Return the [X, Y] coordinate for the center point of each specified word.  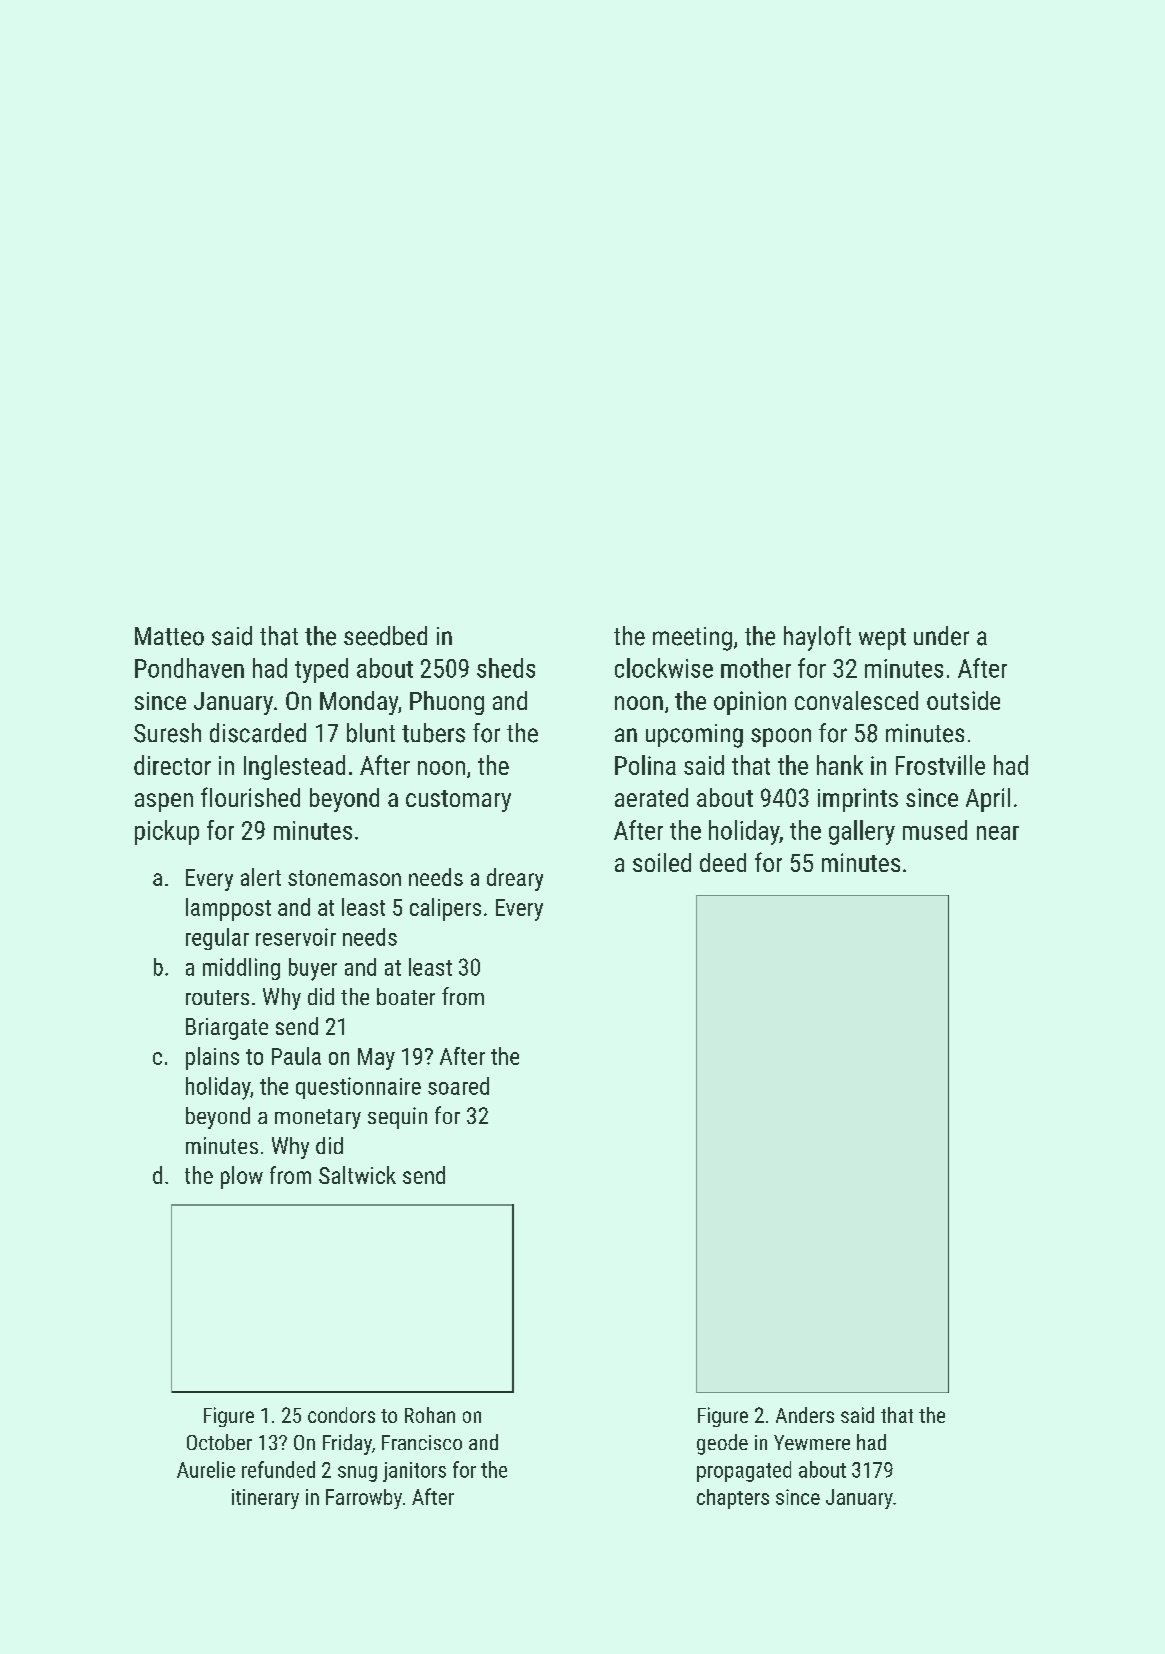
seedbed [385, 636]
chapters [733, 1499]
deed [723, 862]
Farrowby [364, 1499]
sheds [506, 668]
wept [882, 639]
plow [242, 1177]
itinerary [265, 1499]
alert [261, 877]
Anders [805, 1415]
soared [458, 1086]
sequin [397, 1118]
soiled [662, 862]
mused [935, 830]
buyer [313, 969]
